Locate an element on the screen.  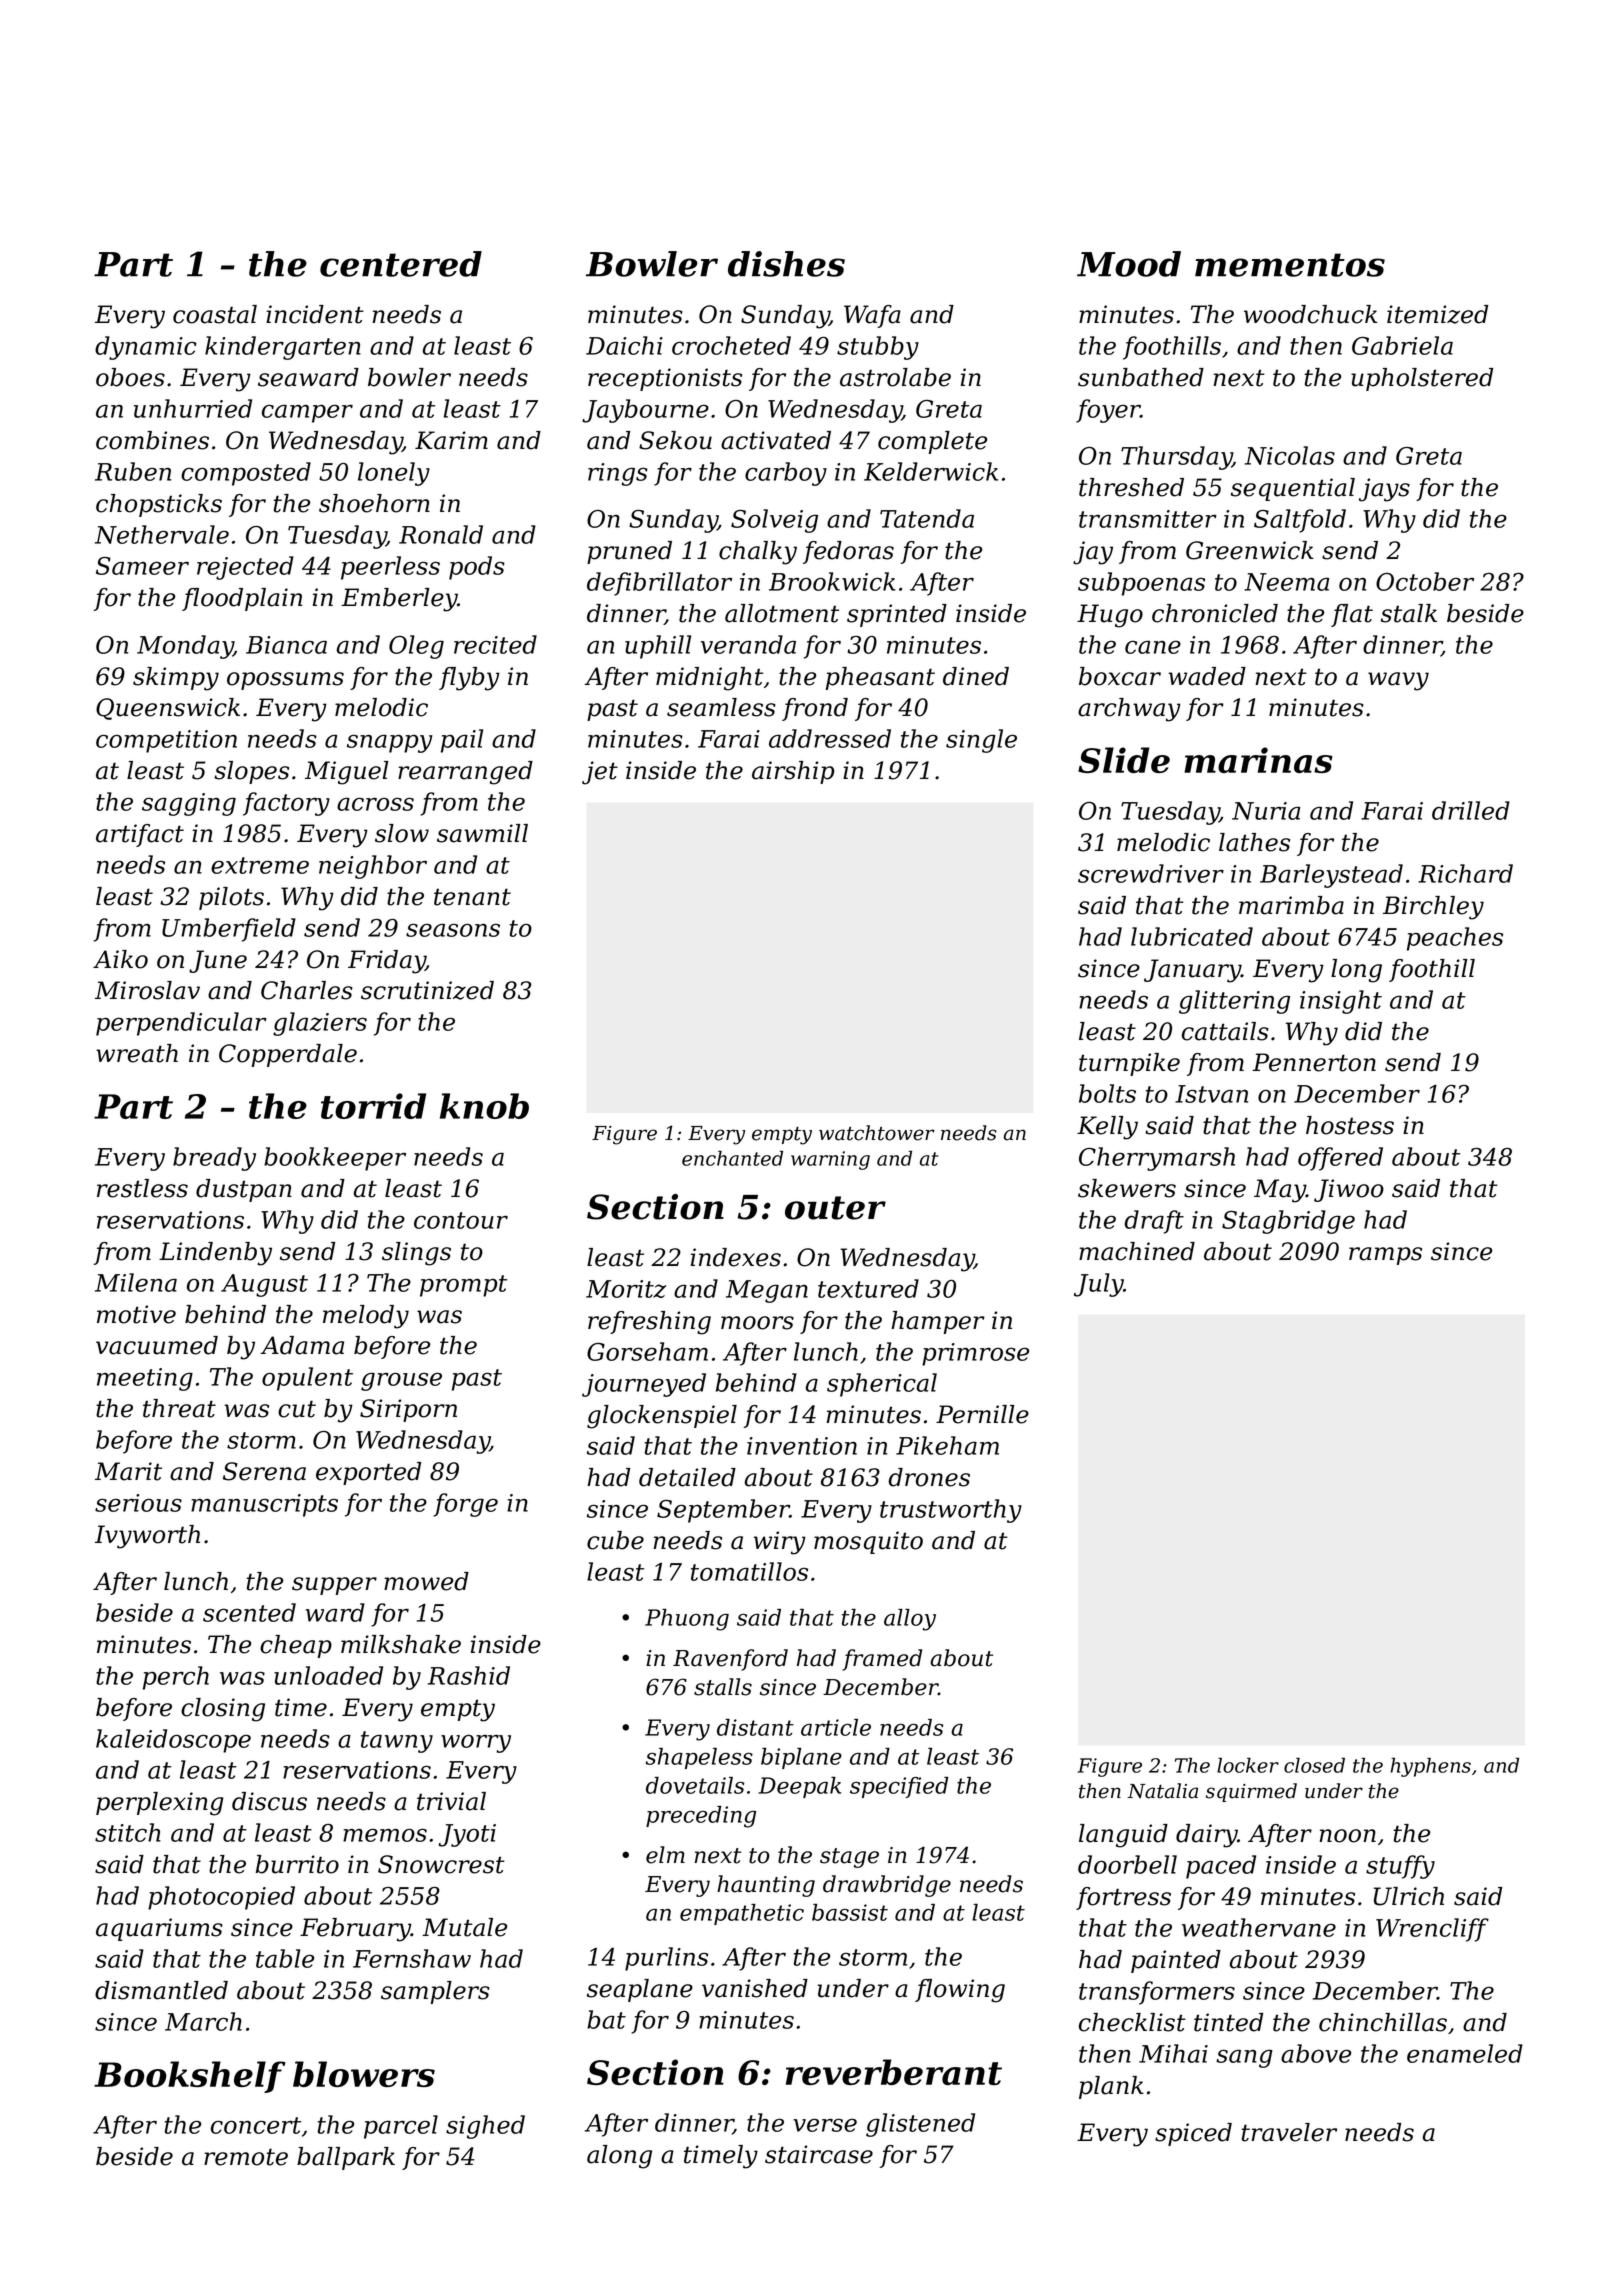
seamless is located at coordinates (721, 707).
